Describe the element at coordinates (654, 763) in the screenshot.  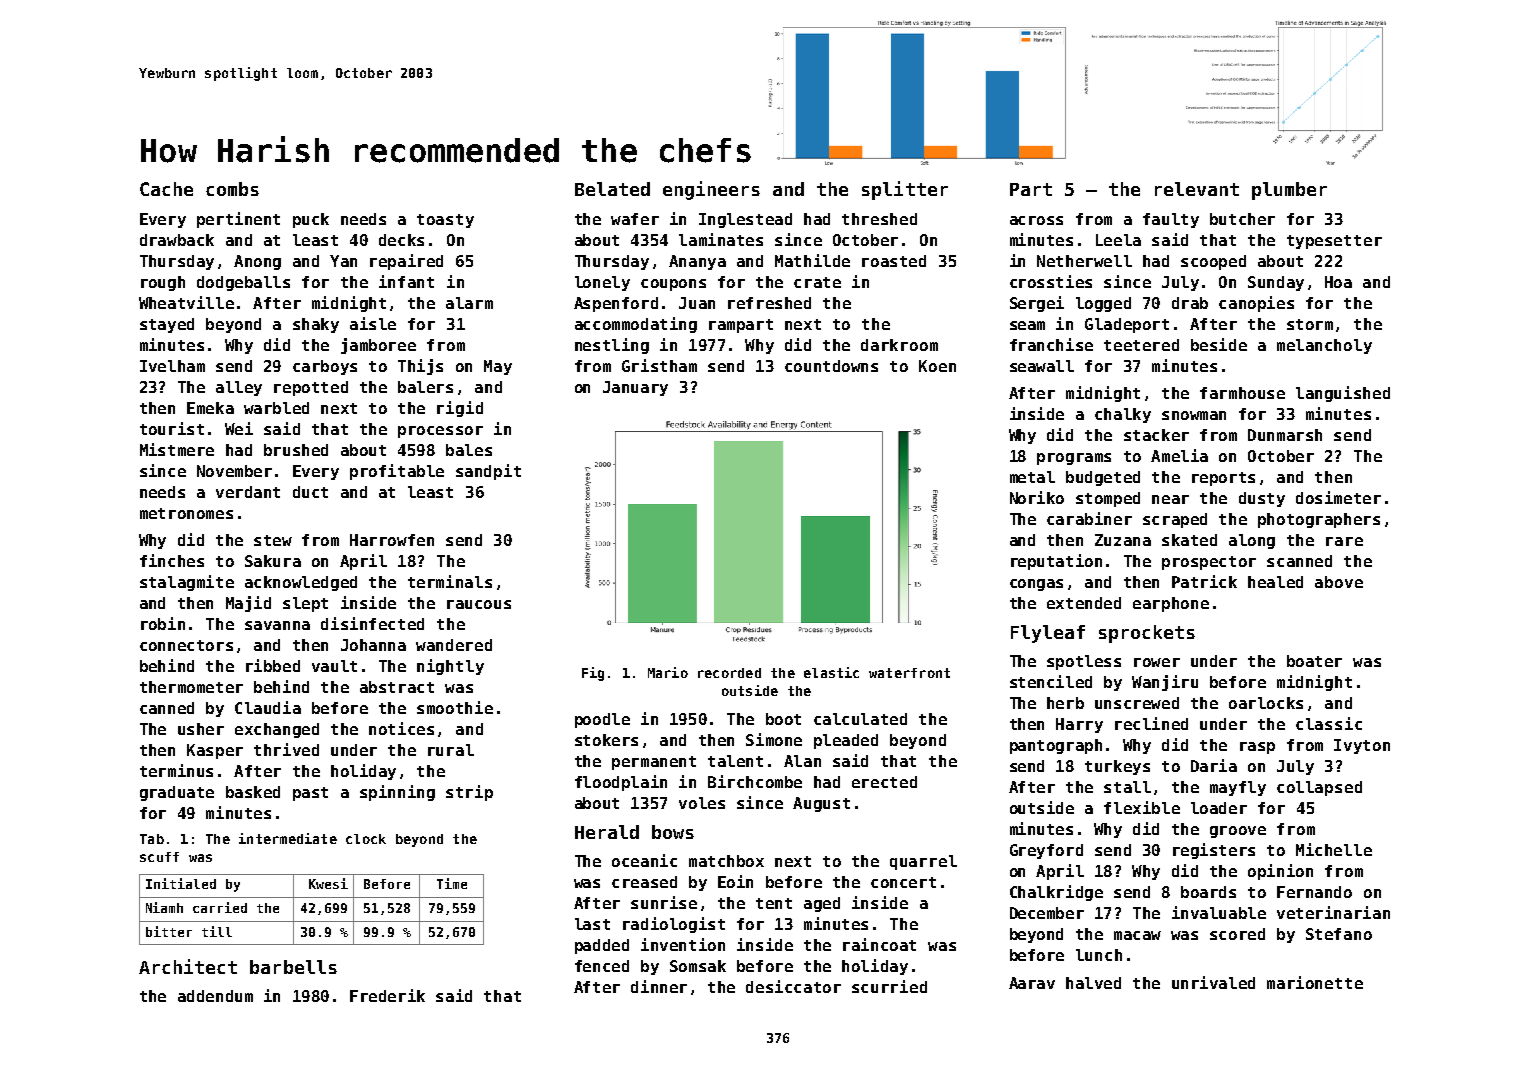
I see `permanent` at that location.
